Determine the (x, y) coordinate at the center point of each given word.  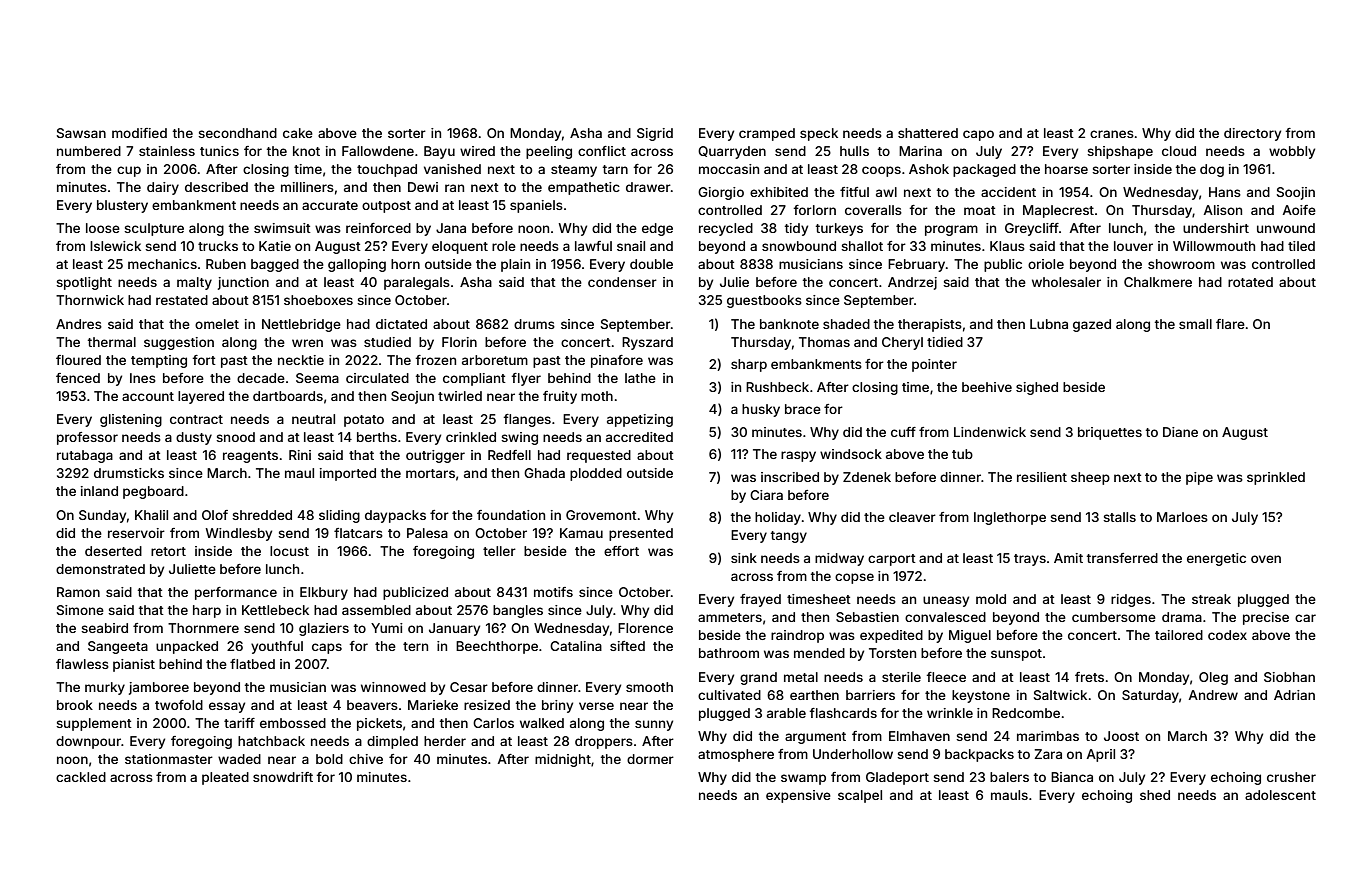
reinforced (378, 228)
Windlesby (239, 534)
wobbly (1292, 152)
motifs (553, 592)
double (651, 264)
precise (1266, 618)
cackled (81, 777)
